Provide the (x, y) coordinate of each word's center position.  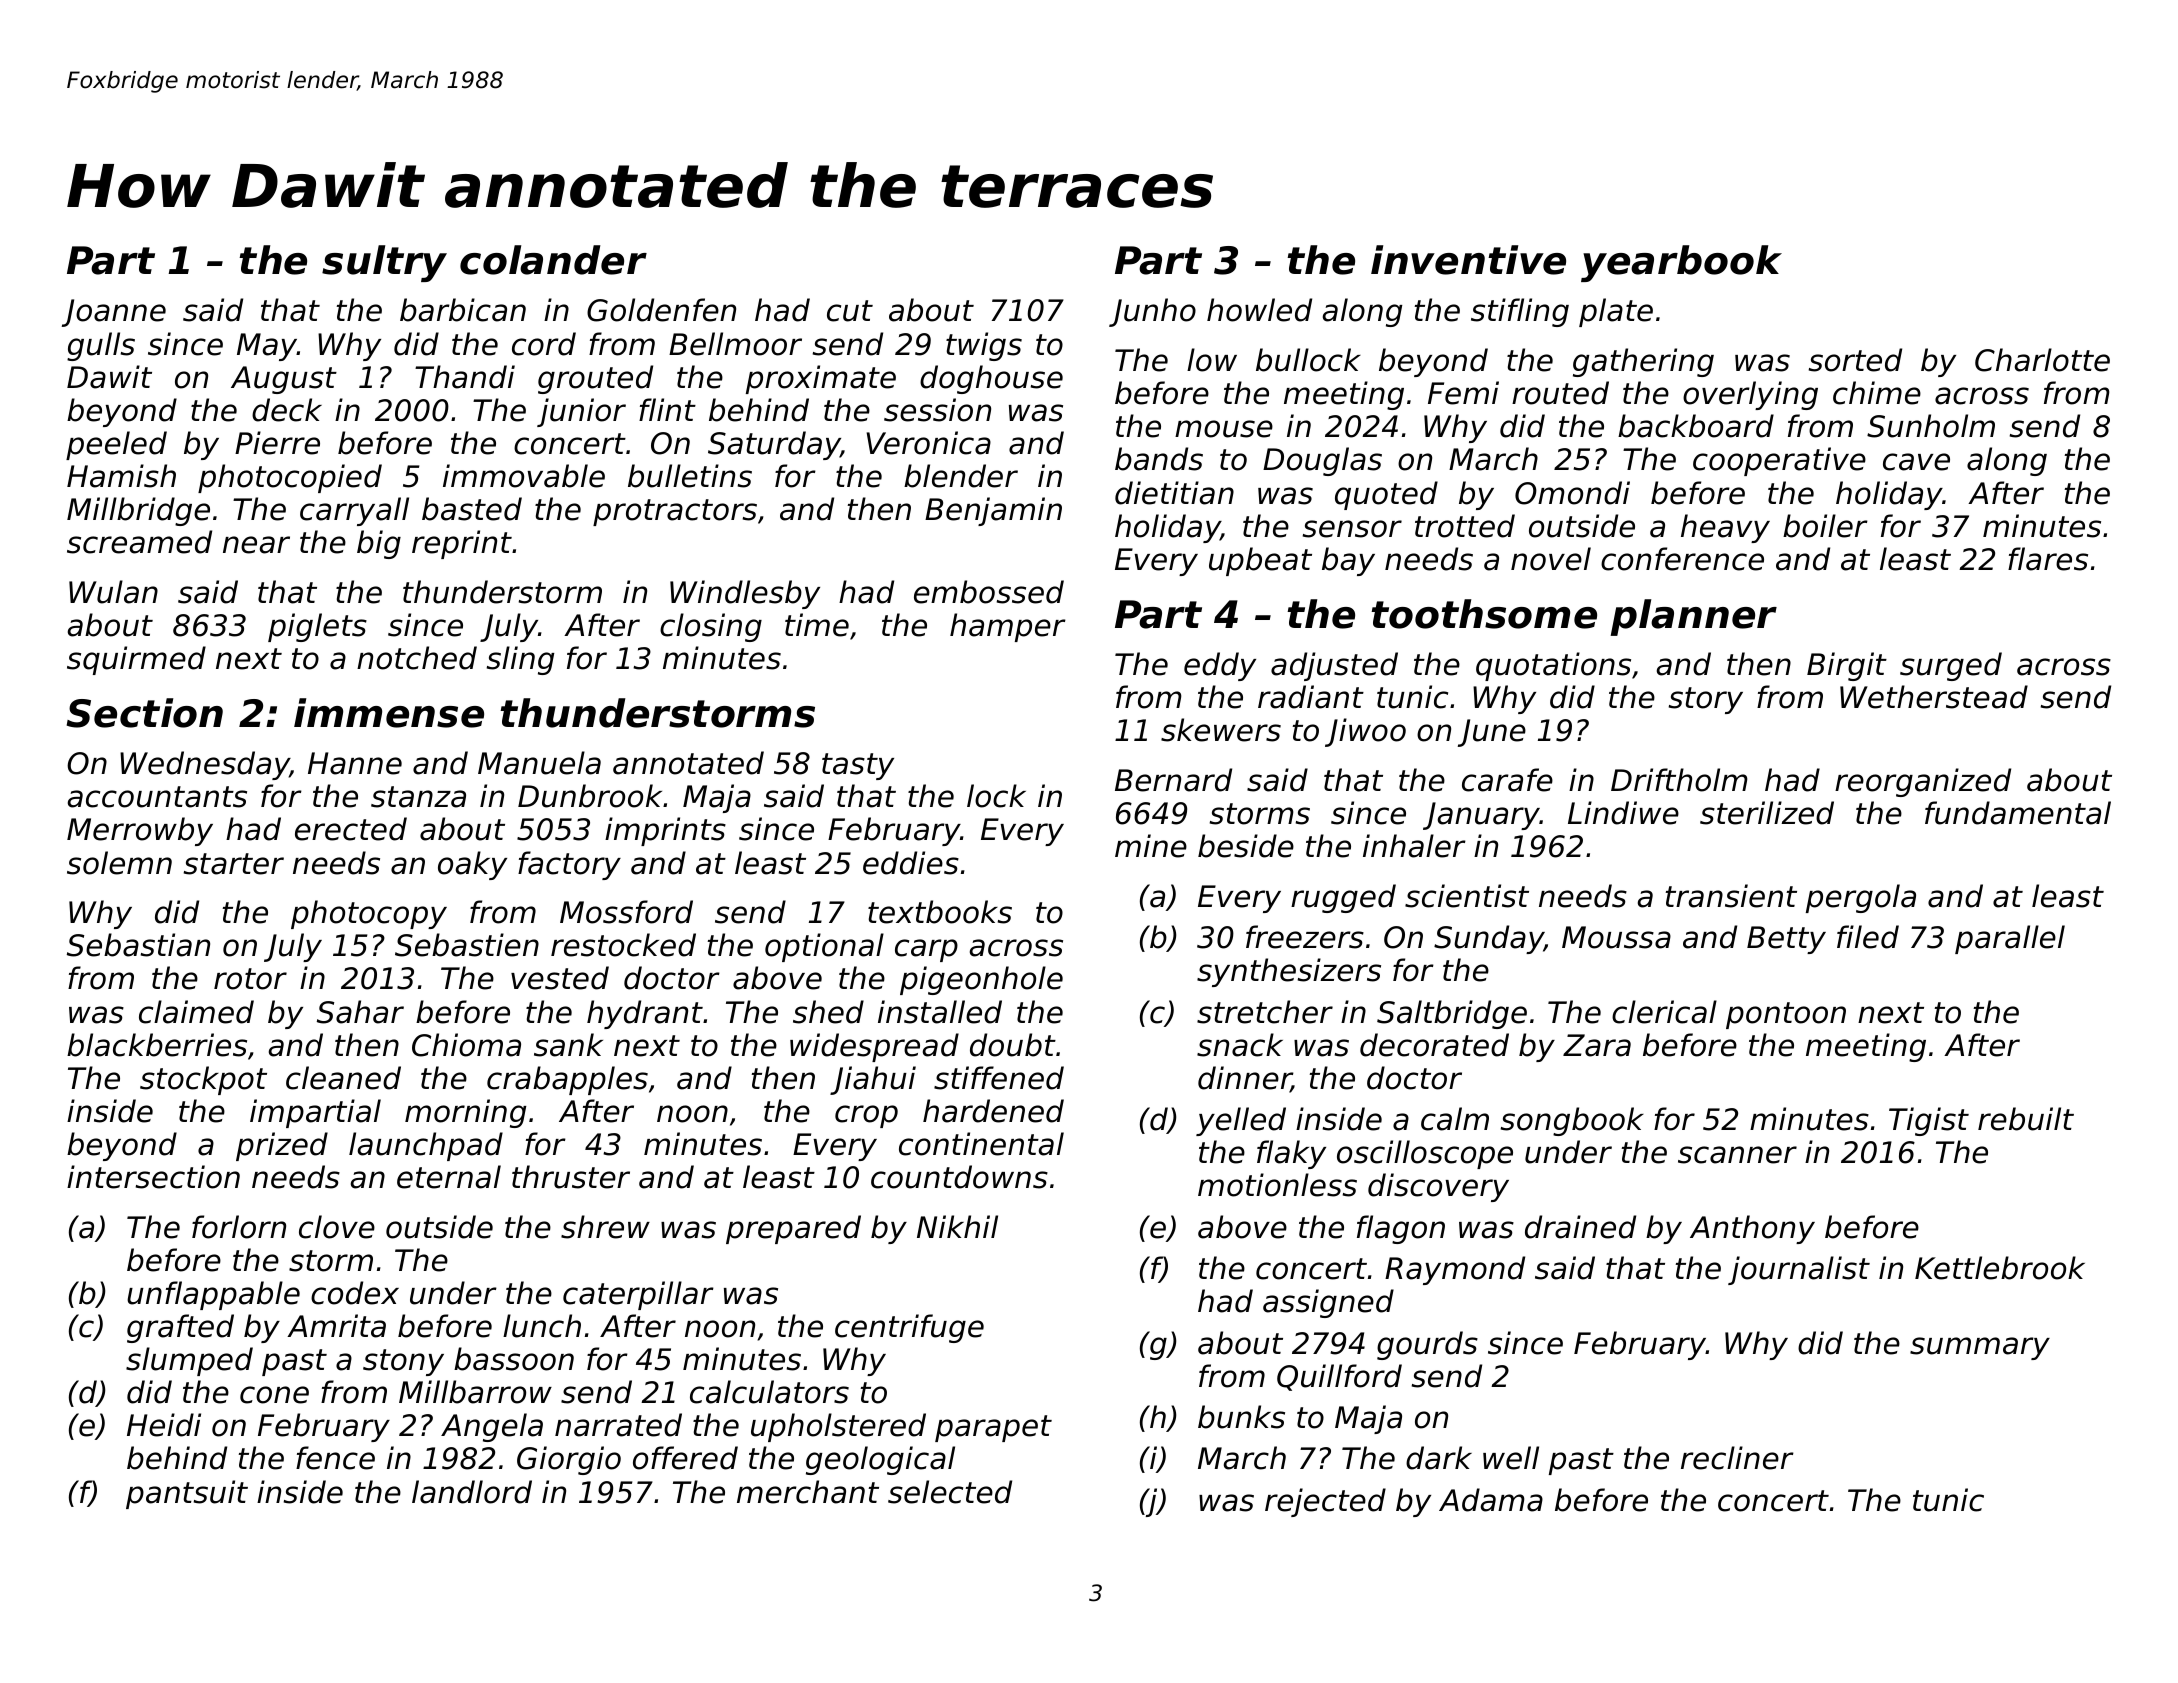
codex (355, 1293)
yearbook (1681, 263)
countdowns (959, 1177)
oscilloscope (1425, 1154)
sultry (384, 263)
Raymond (1455, 1270)
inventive (1468, 260)
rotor (250, 979)
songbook (1572, 1121)
